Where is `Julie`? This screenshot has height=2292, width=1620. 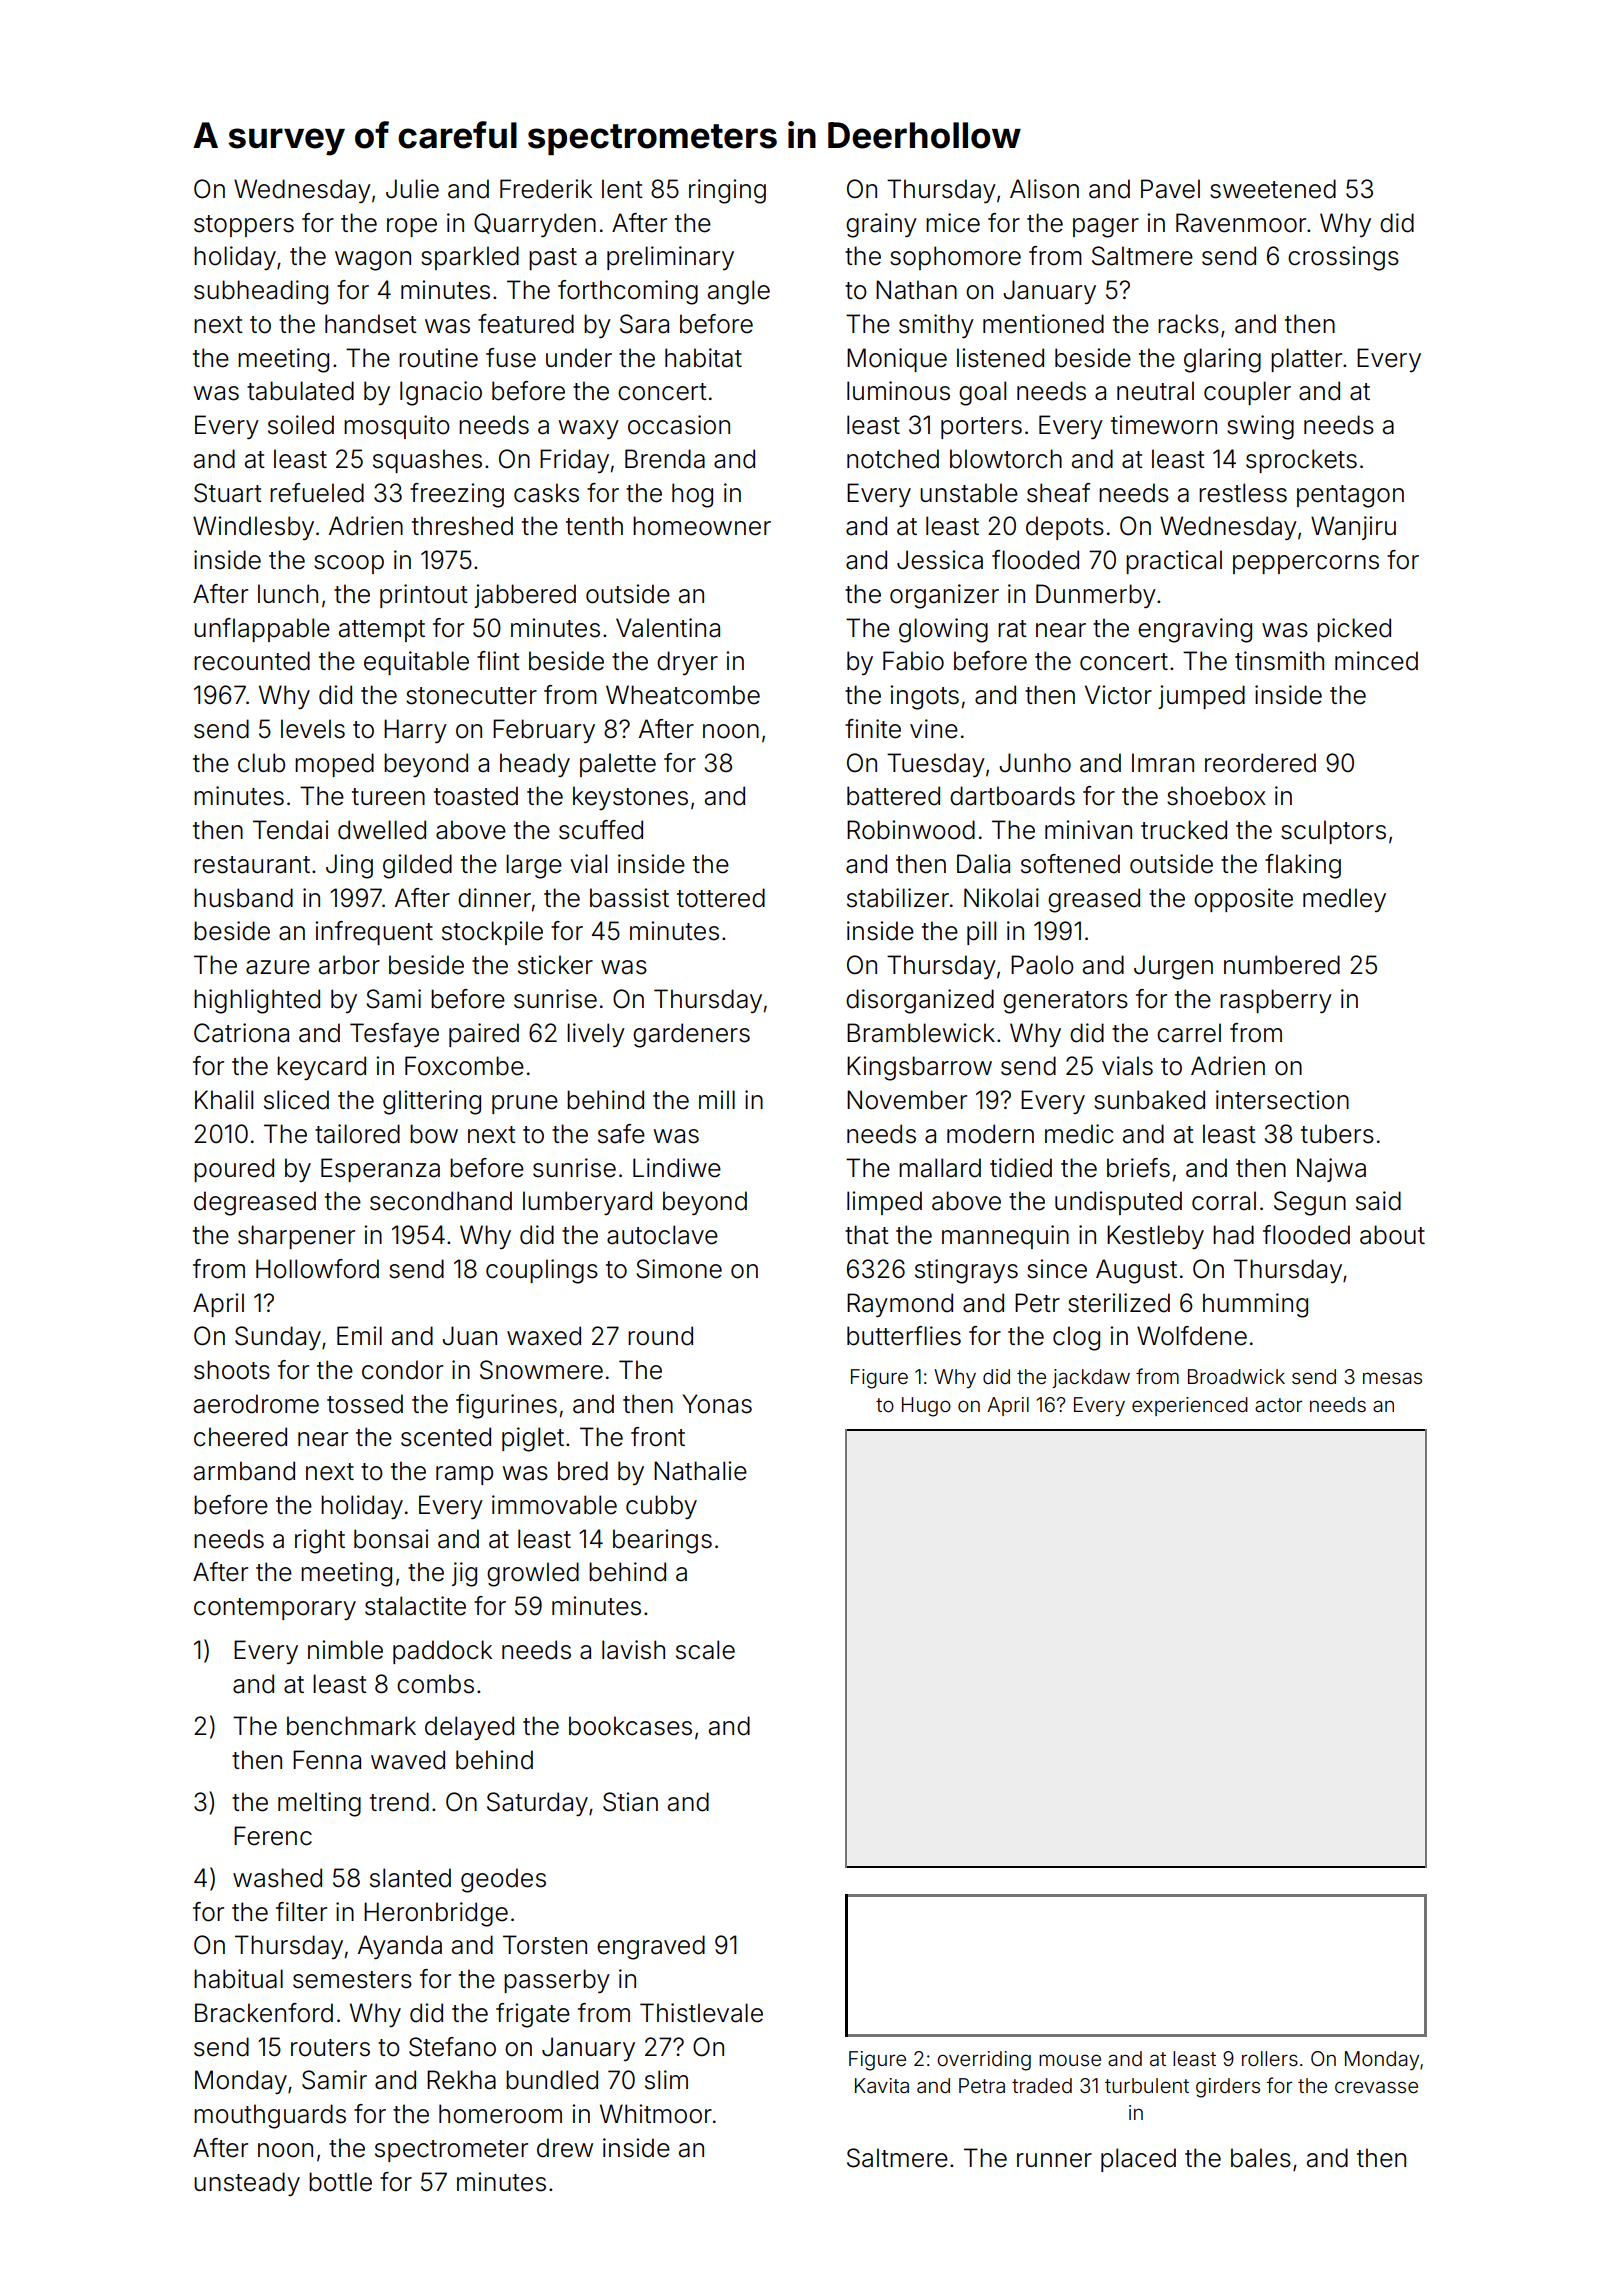 Julie is located at coordinates (412, 189).
